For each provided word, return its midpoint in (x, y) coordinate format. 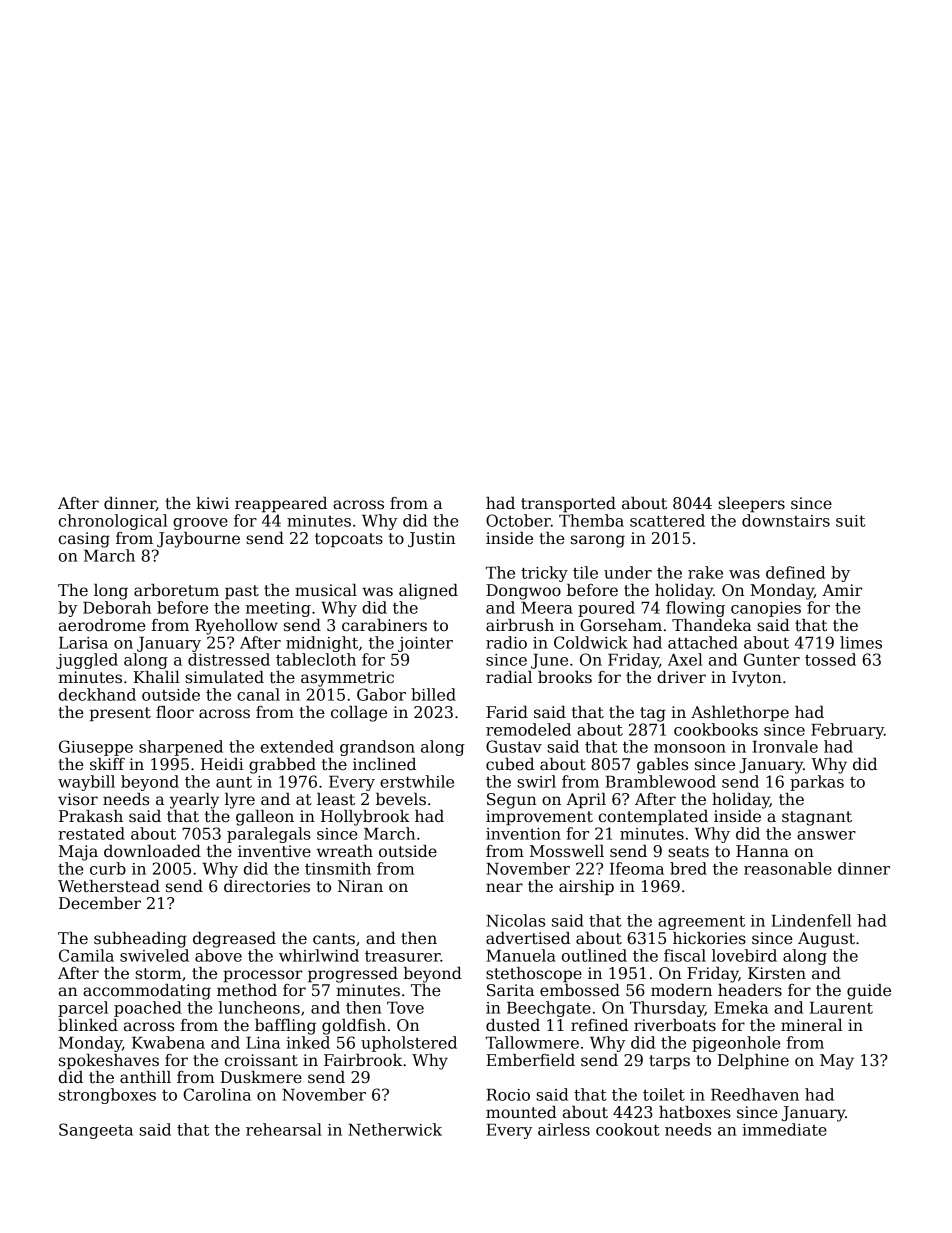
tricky (544, 574)
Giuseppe (96, 748)
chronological (113, 522)
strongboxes (107, 1096)
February (847, 731)
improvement (539, 818)
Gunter (772, 659)
